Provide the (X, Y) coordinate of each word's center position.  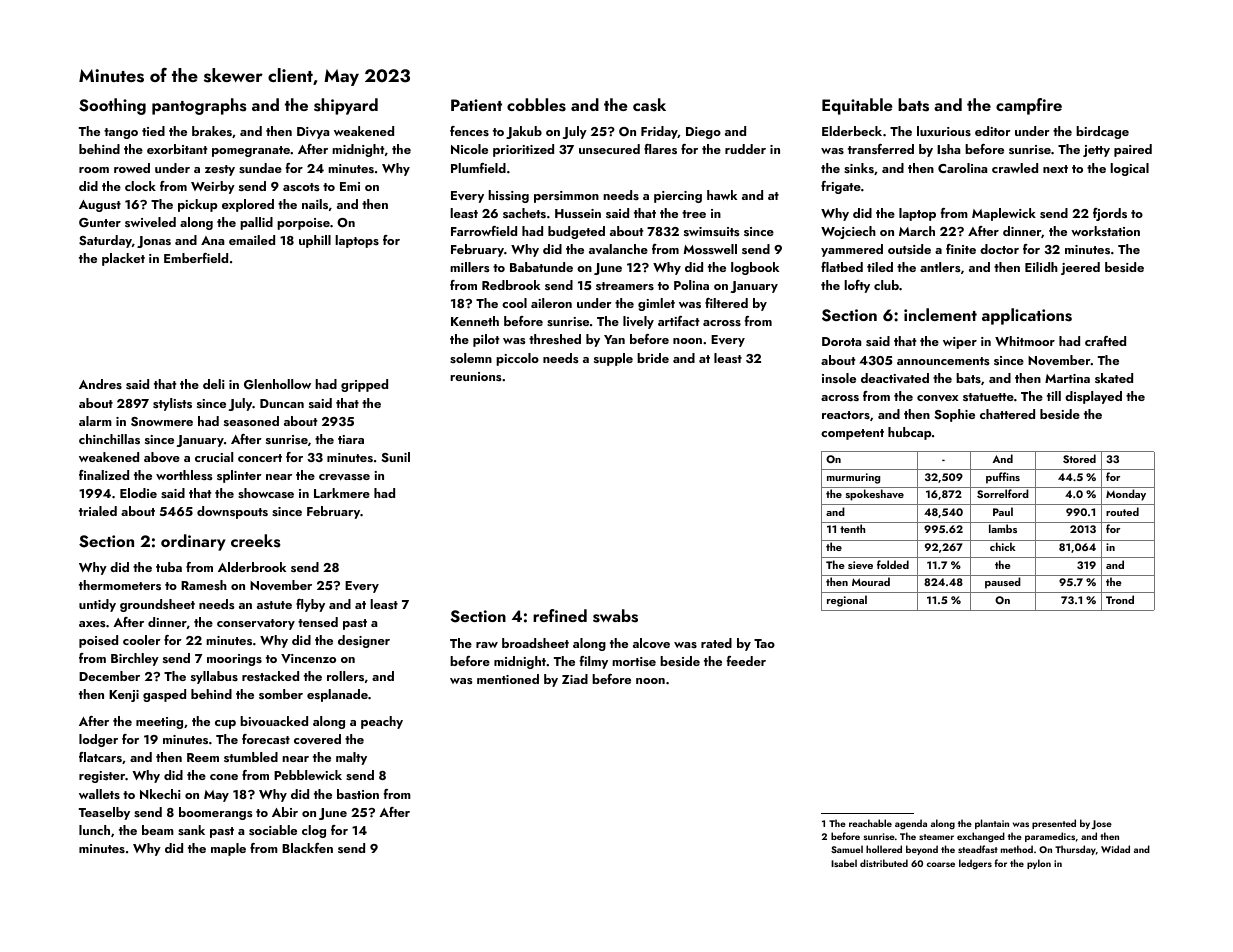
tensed (318, 622)
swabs (615, 616)
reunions (476, 376)
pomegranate (251, 151)
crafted (1105, 341)
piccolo (517, 359)
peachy (382, 722)
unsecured (609, 149)
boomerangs (216, 813)
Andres (100, 384)
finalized (104, 475)
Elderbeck (852, 131)
